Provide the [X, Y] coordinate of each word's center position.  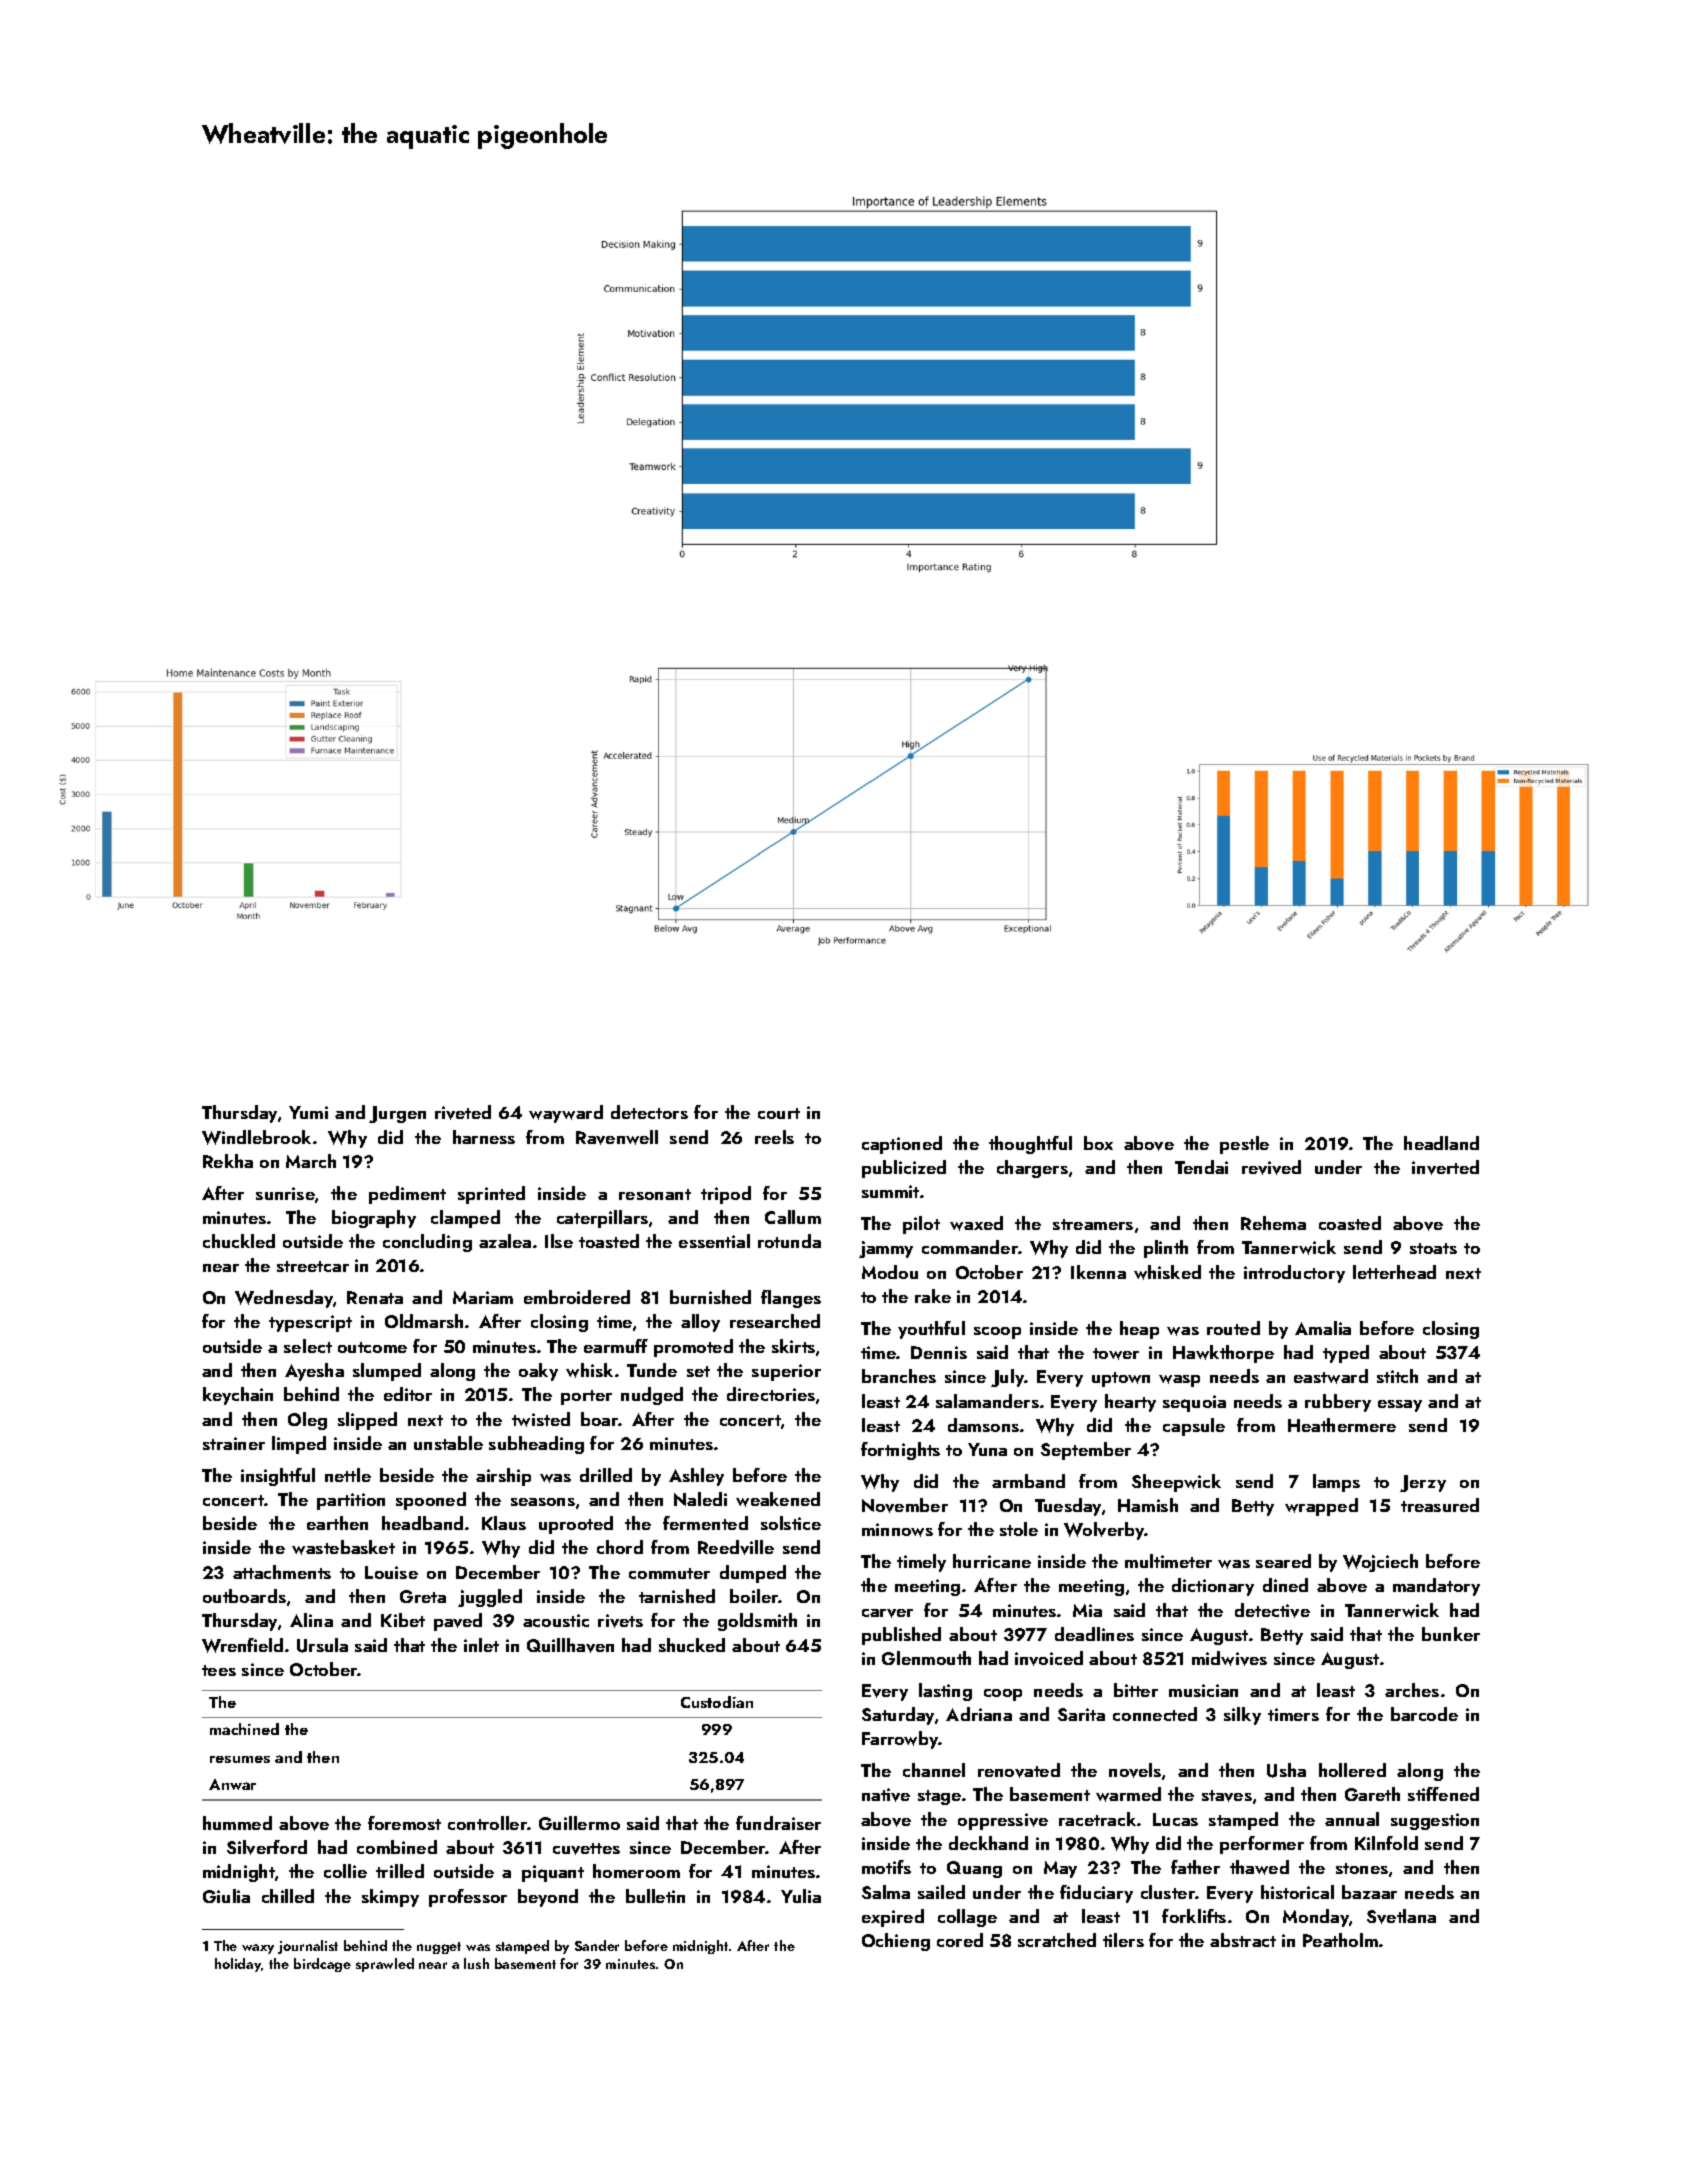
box [1098, 1143]
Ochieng [896, 1942]
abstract [1243, 1940]
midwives [1229, 1658]
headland [1441, 1143]
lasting [945, 1692]
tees [219, 1670]
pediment [407, 1195]
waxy [258, 1949]
